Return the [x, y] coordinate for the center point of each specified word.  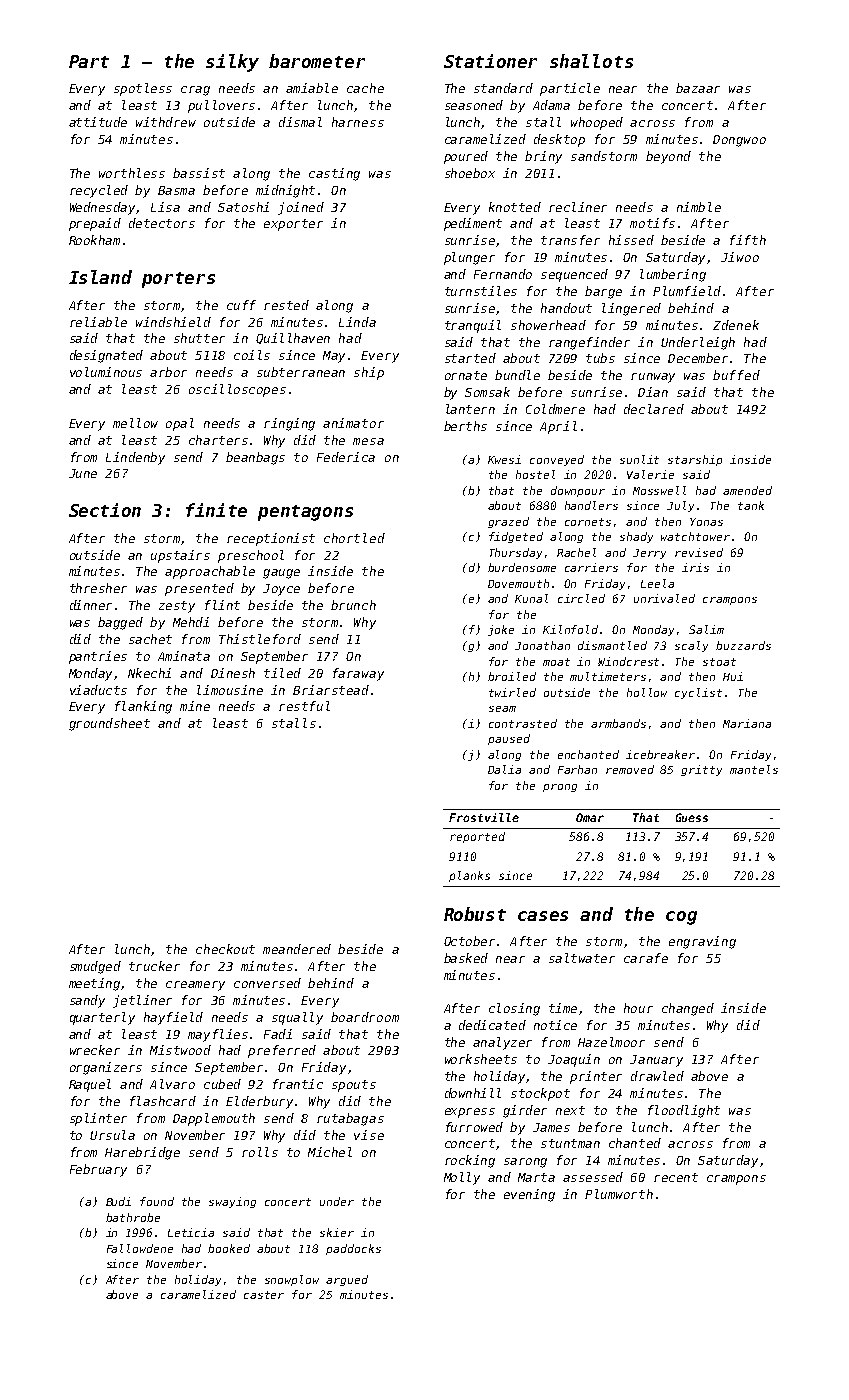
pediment [473, 224]
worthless [132, 173]
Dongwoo [739, 141]
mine [195, 706]
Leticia [191, 1232]
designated [106, 356]
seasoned [474, 105]
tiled [282, 673]
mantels [754, 769]
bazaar [698, 88]
